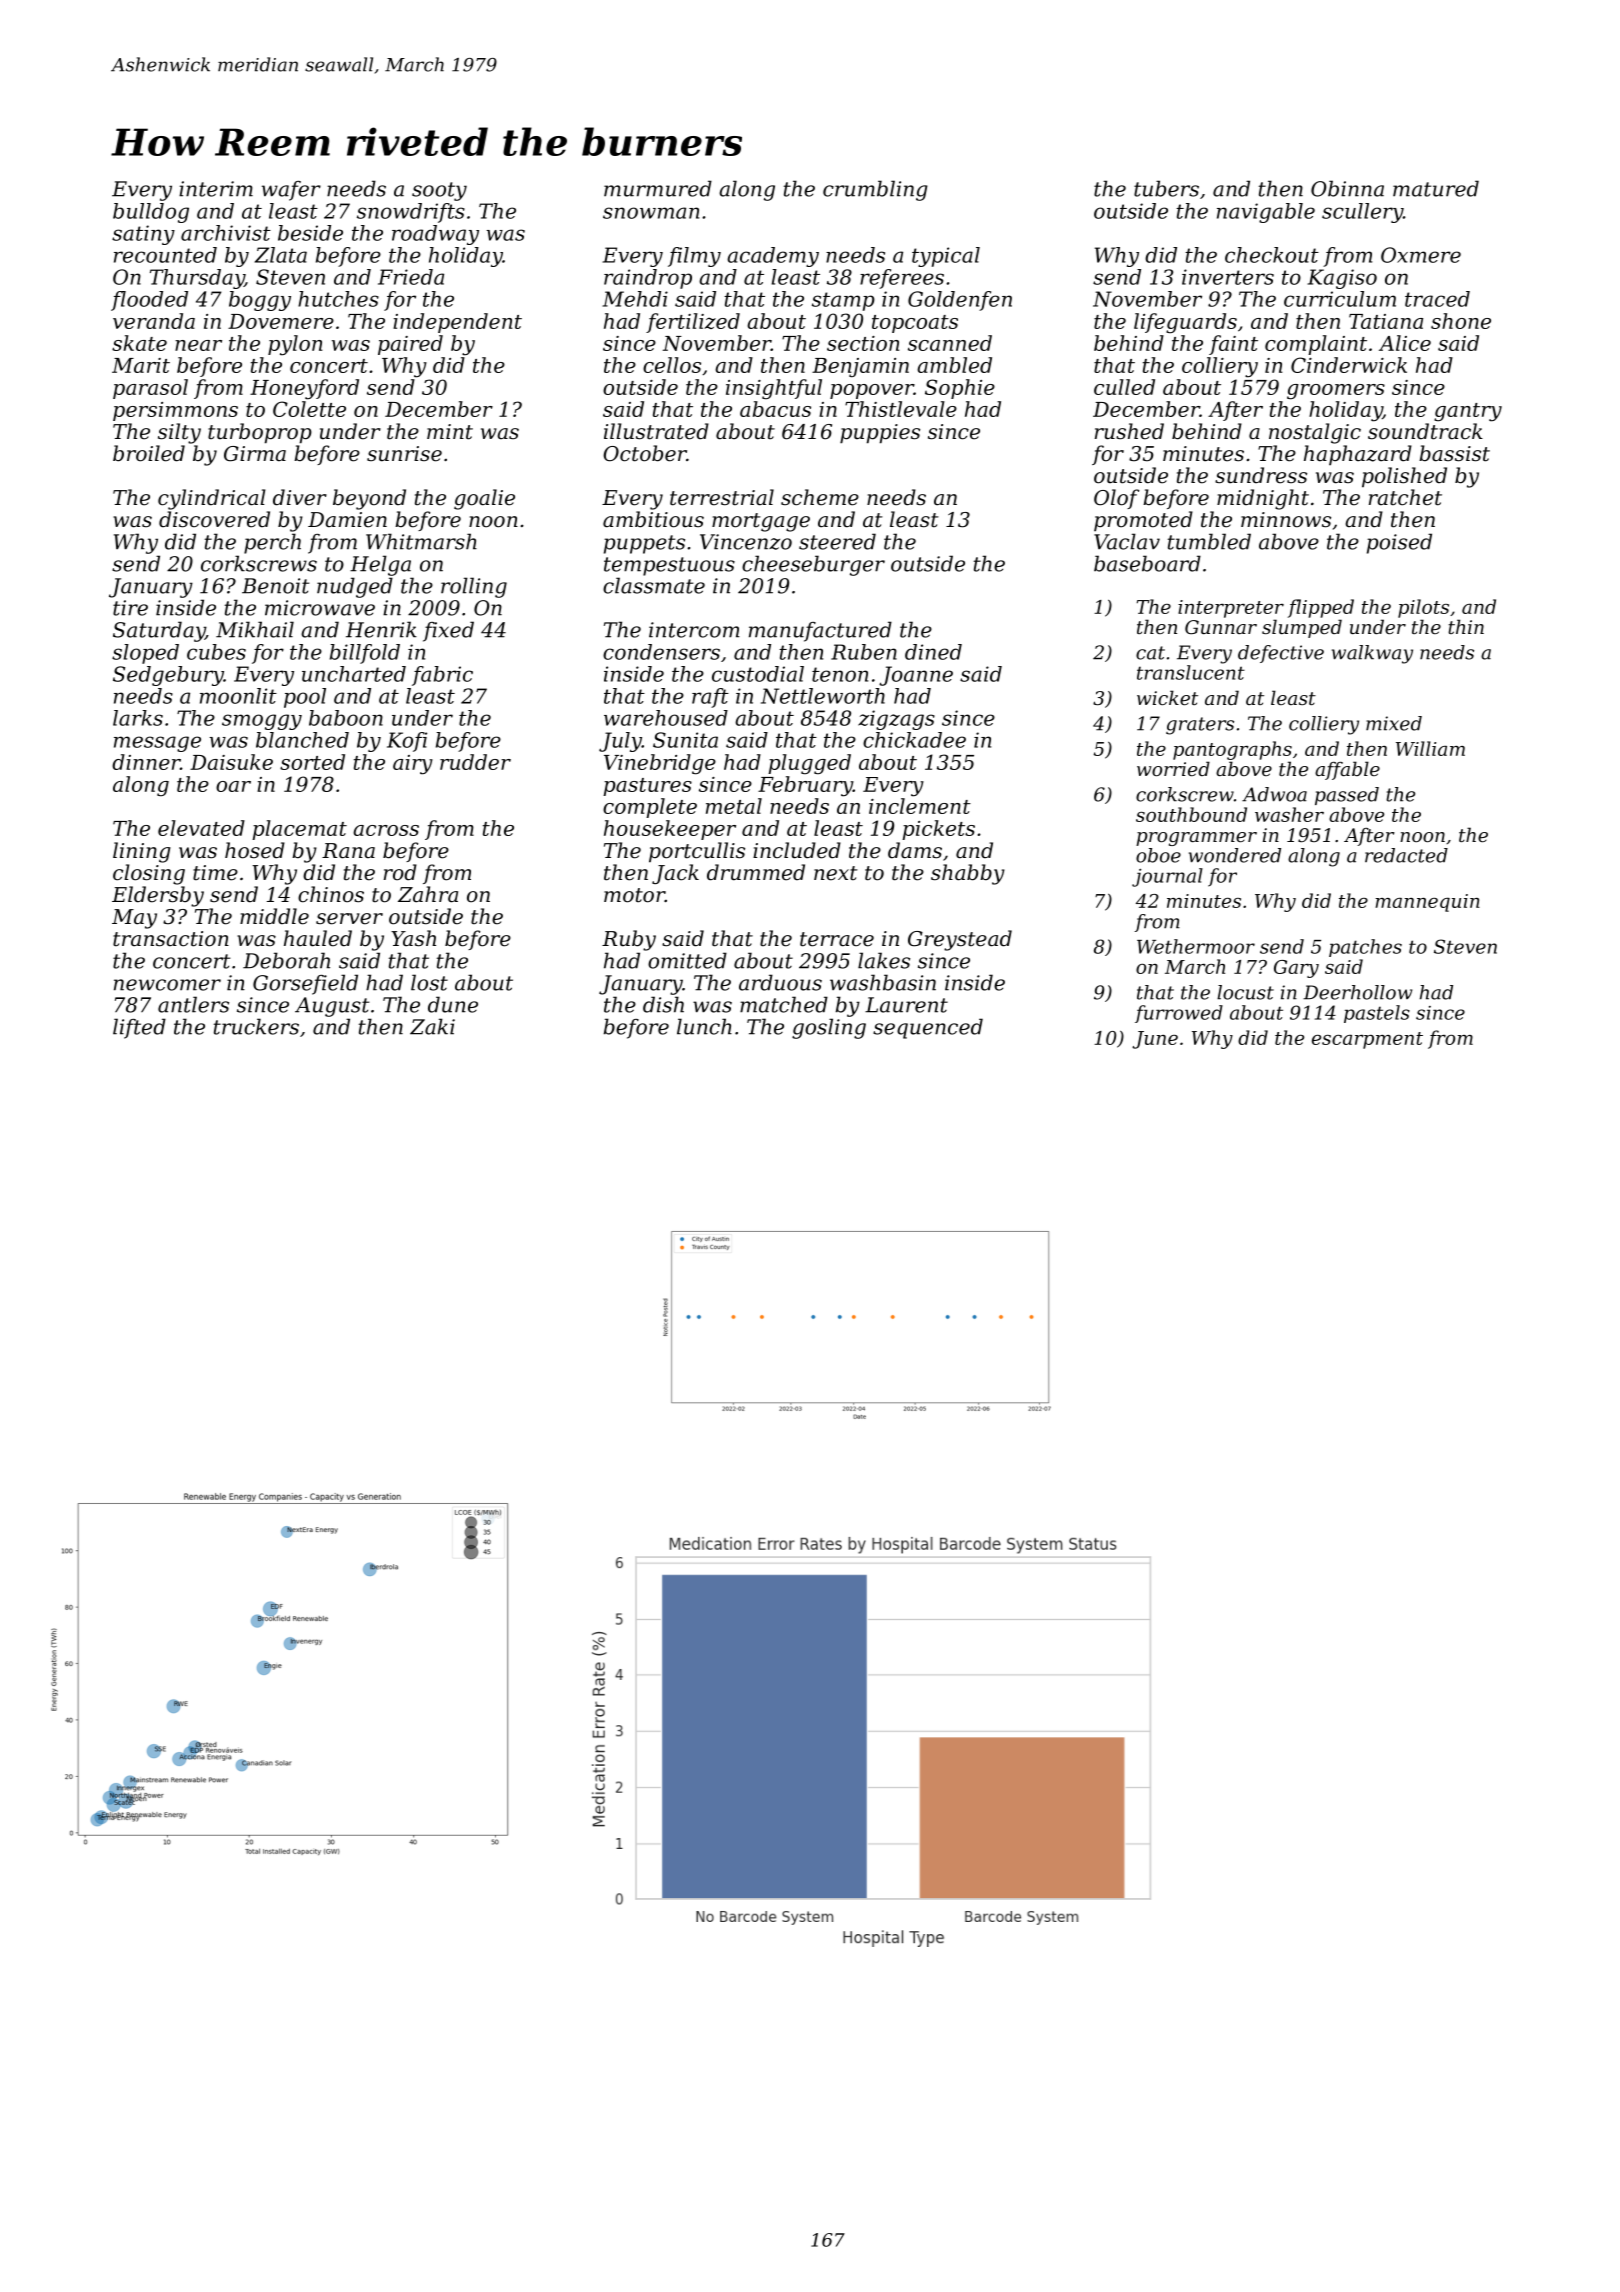 This screenshot has width=1620, height=2292. I want to click on complaint, so click(1316, 345).
